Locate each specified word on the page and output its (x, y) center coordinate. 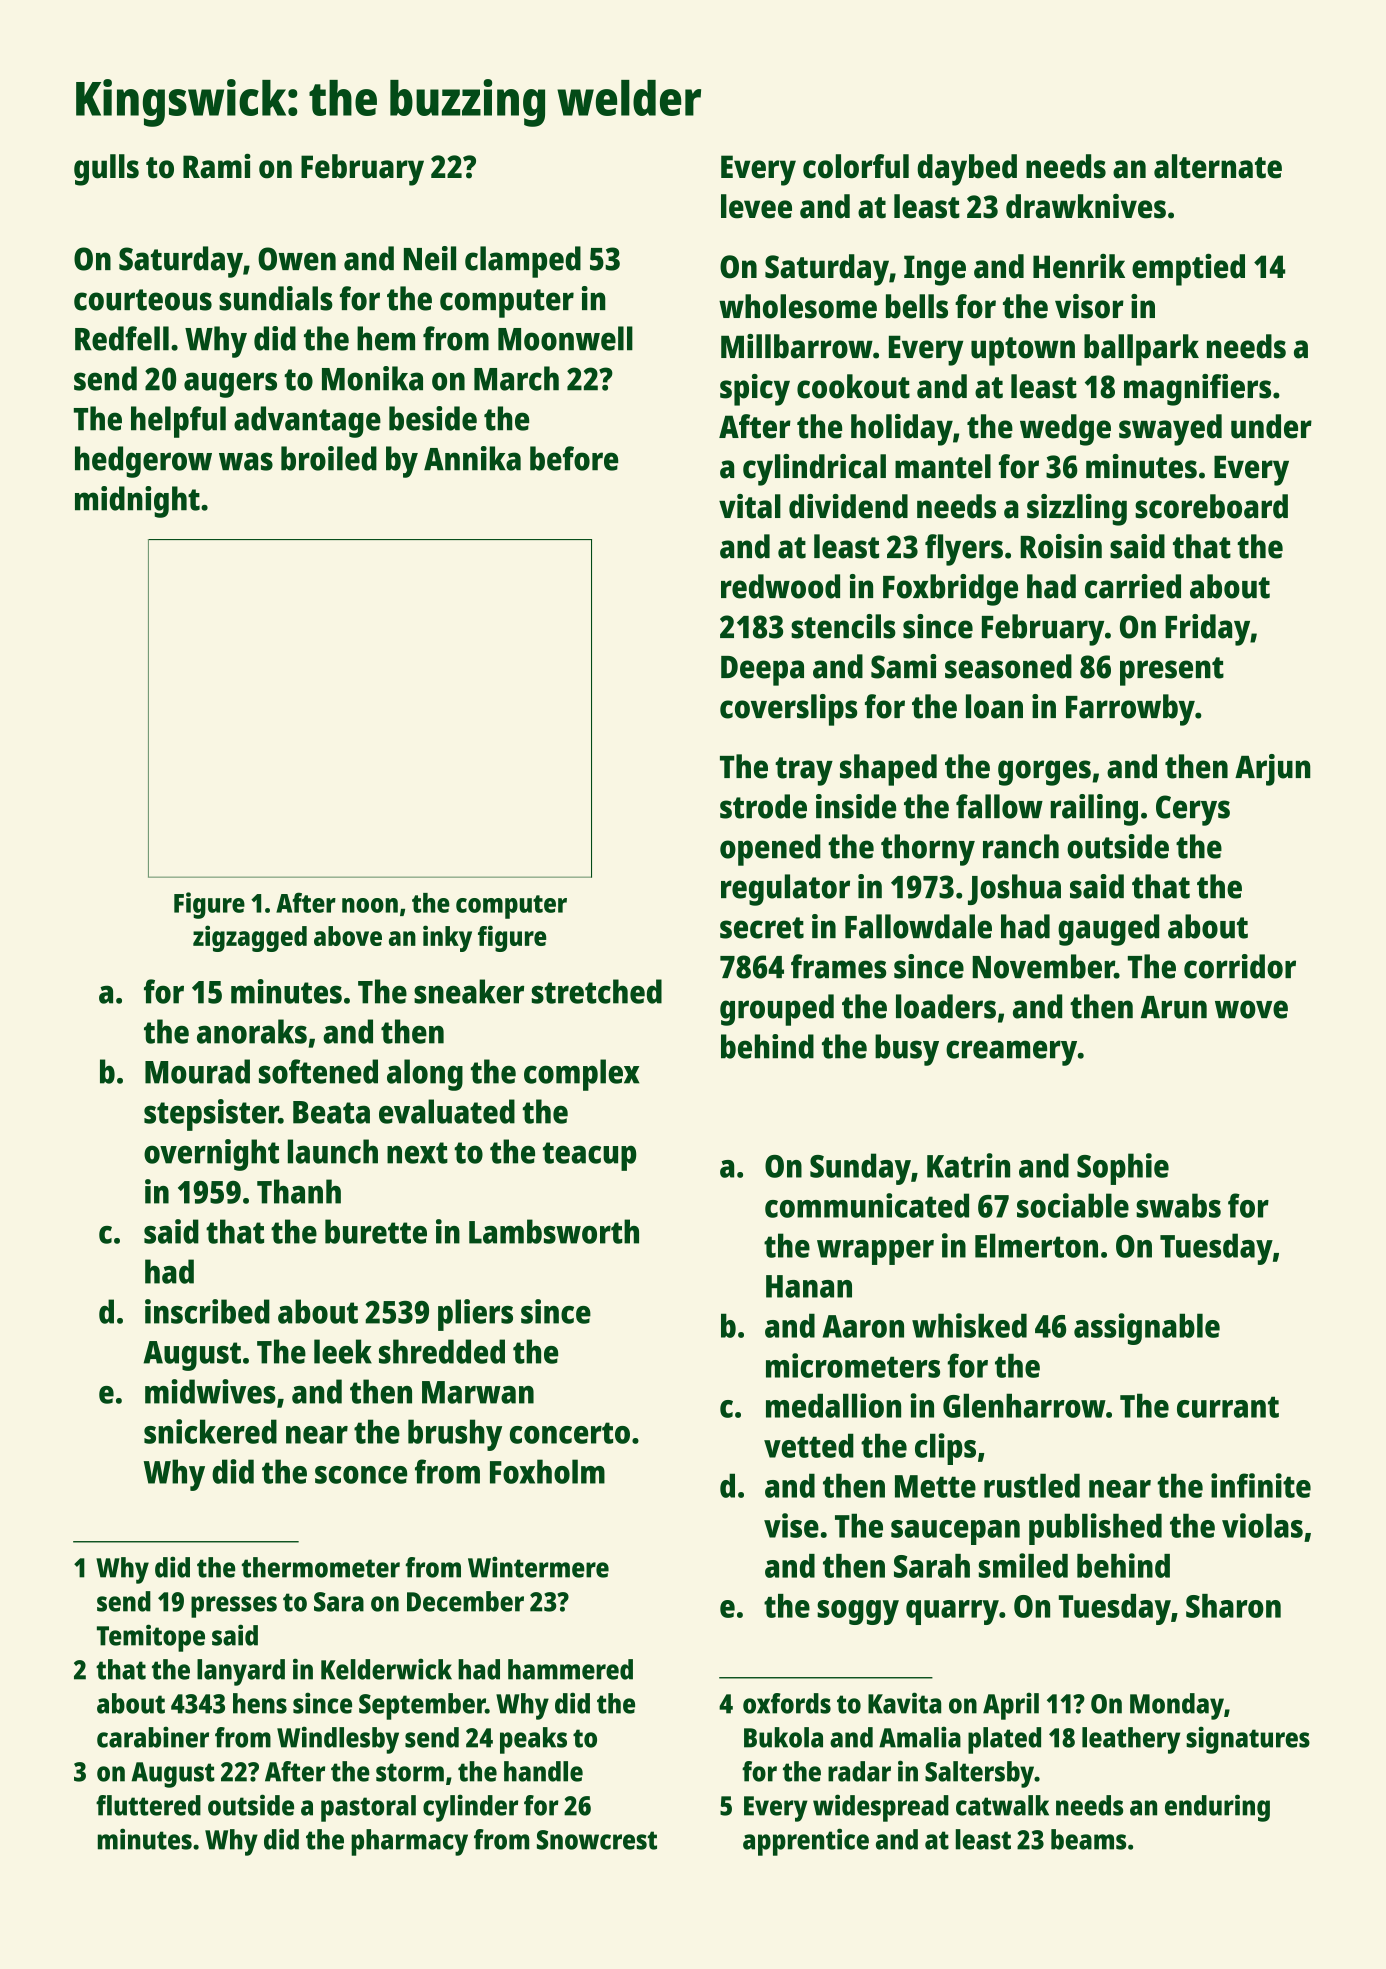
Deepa (762, 671)
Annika (472, 458)
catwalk (1002, 1805)
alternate (1218, 166)
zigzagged (250, 938)
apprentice (806, 1842)
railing (1094, 810)
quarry (952, 1612)
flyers (964, 550)
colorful (856, 166)
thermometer (321, 1567)
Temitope (151, 1638)
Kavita (904, 1703)
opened (770, 850)
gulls (106, 170)
